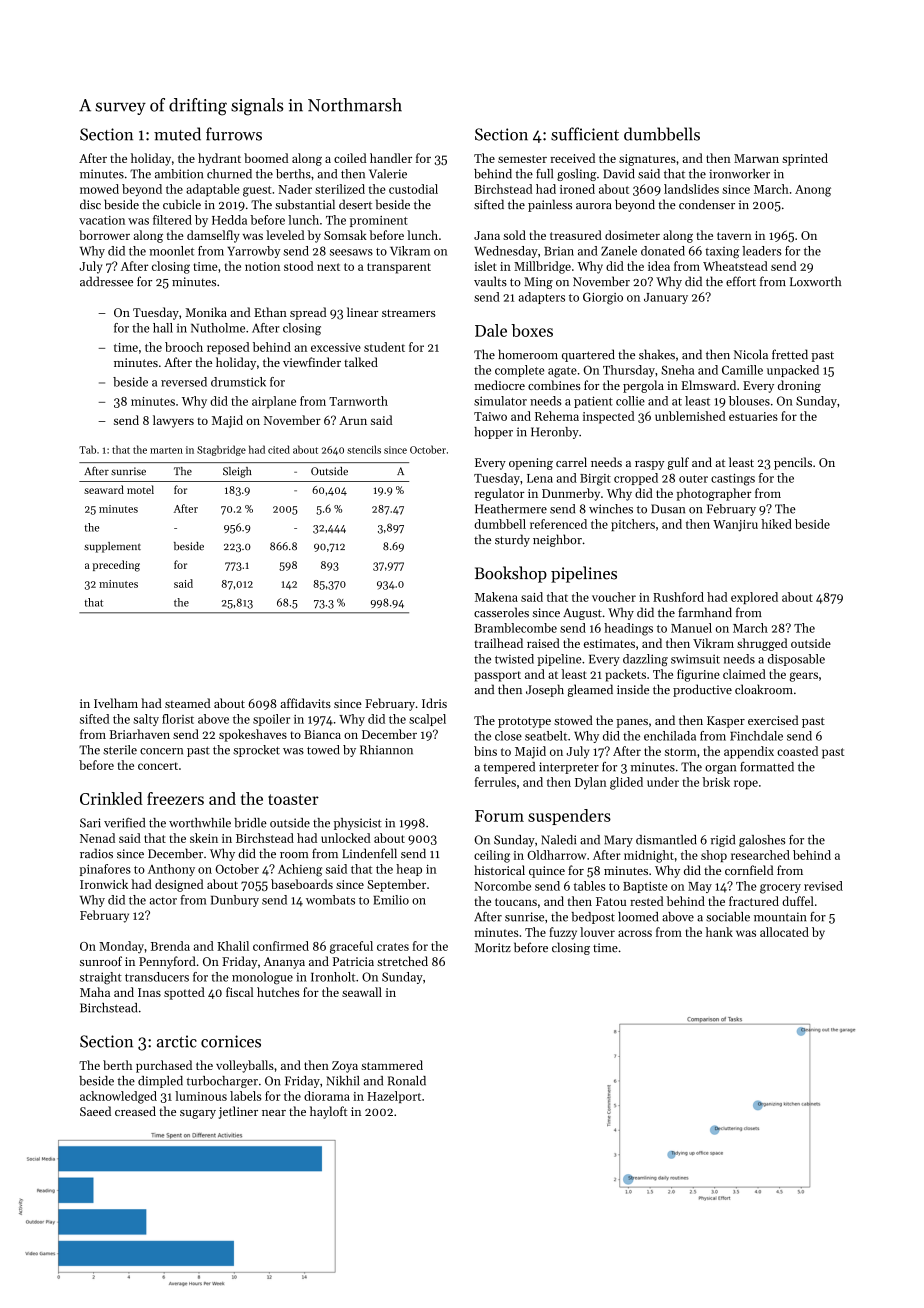  Describe the element at coordinates (585, 134) in the document. I see `sufficient` at that location.
